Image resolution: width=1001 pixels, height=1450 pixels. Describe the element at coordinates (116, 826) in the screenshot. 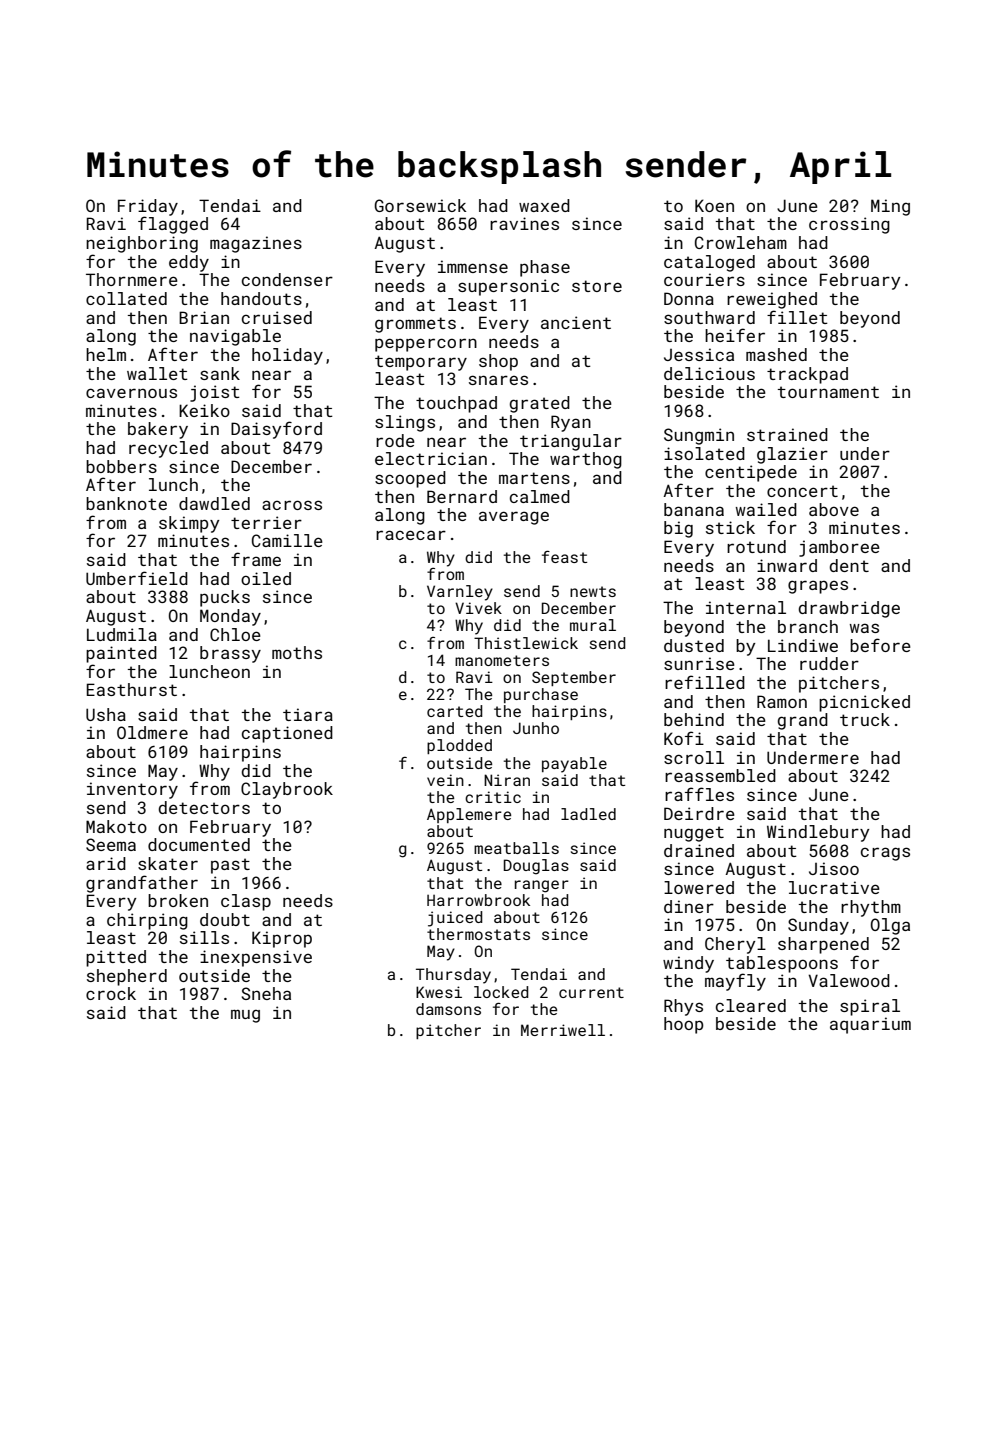

I see `Makoto` at that location.
